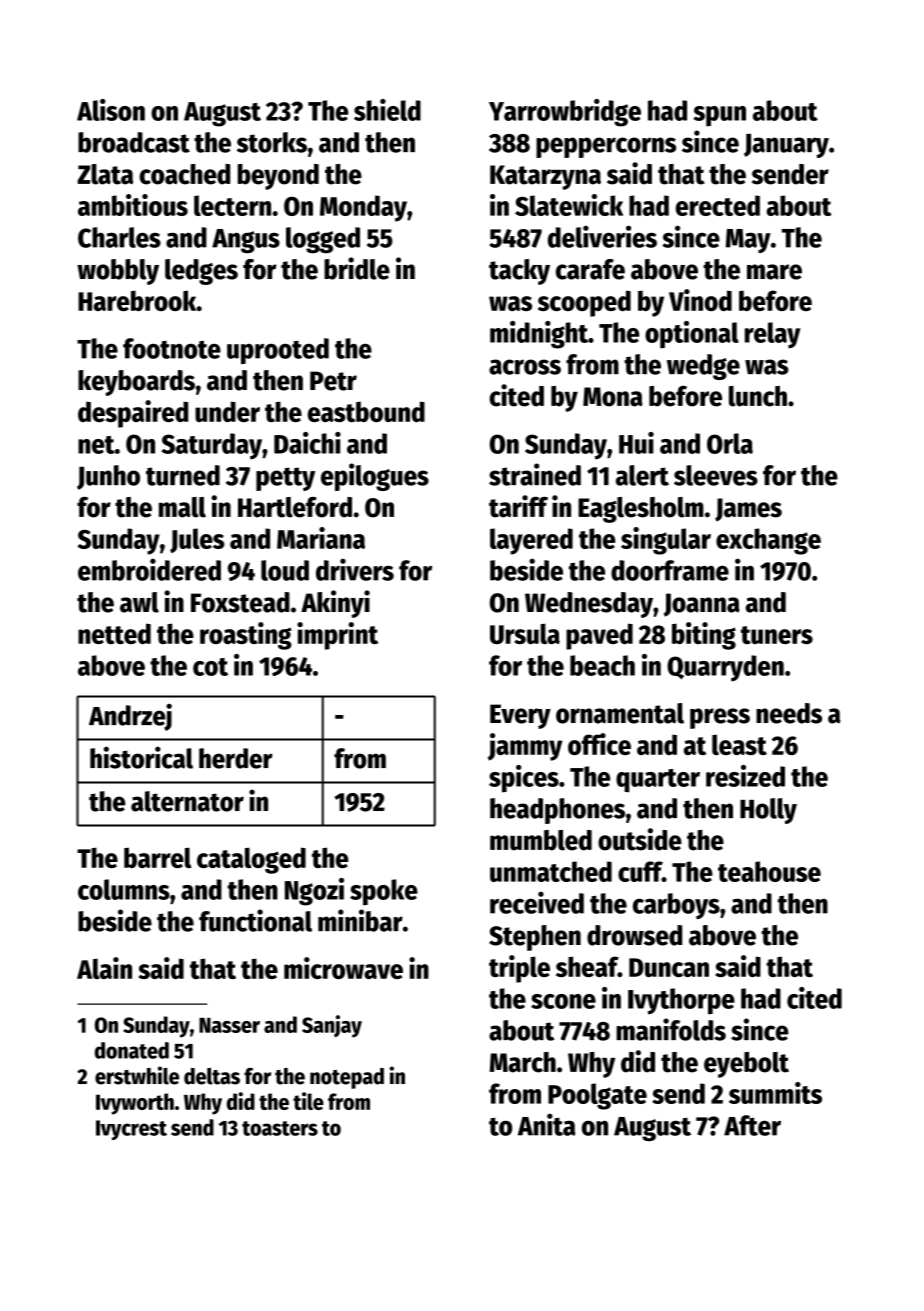 The image size is (924, 1311). Describe the element at coordinates (212, 1076) in the document. I see `deltas` at that location.
